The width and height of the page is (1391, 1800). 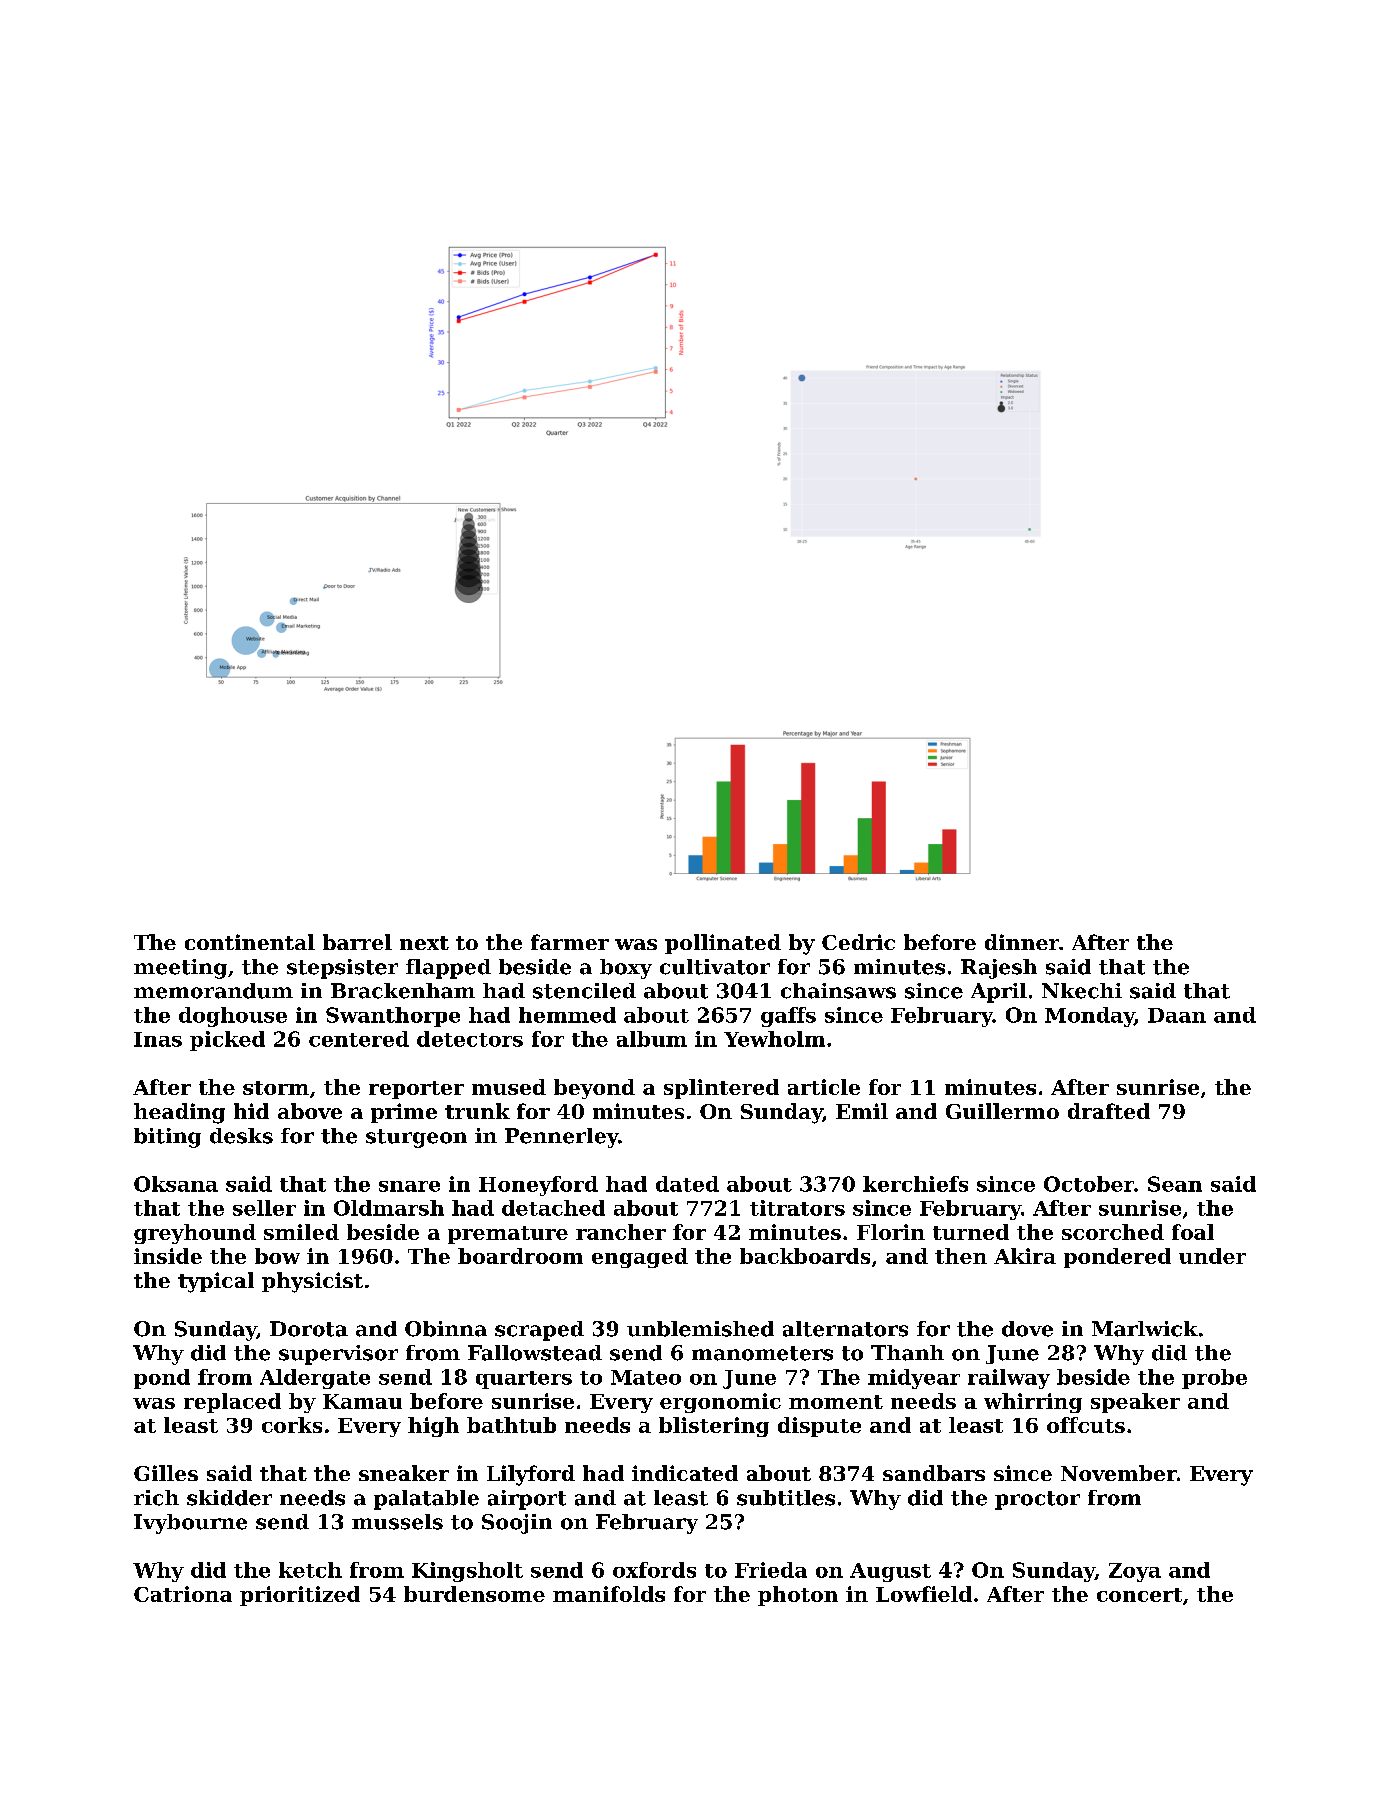 What do you see at coordinates (797, 1208) in the page?
I see `titrators` at bounding box center [797, 1208].
